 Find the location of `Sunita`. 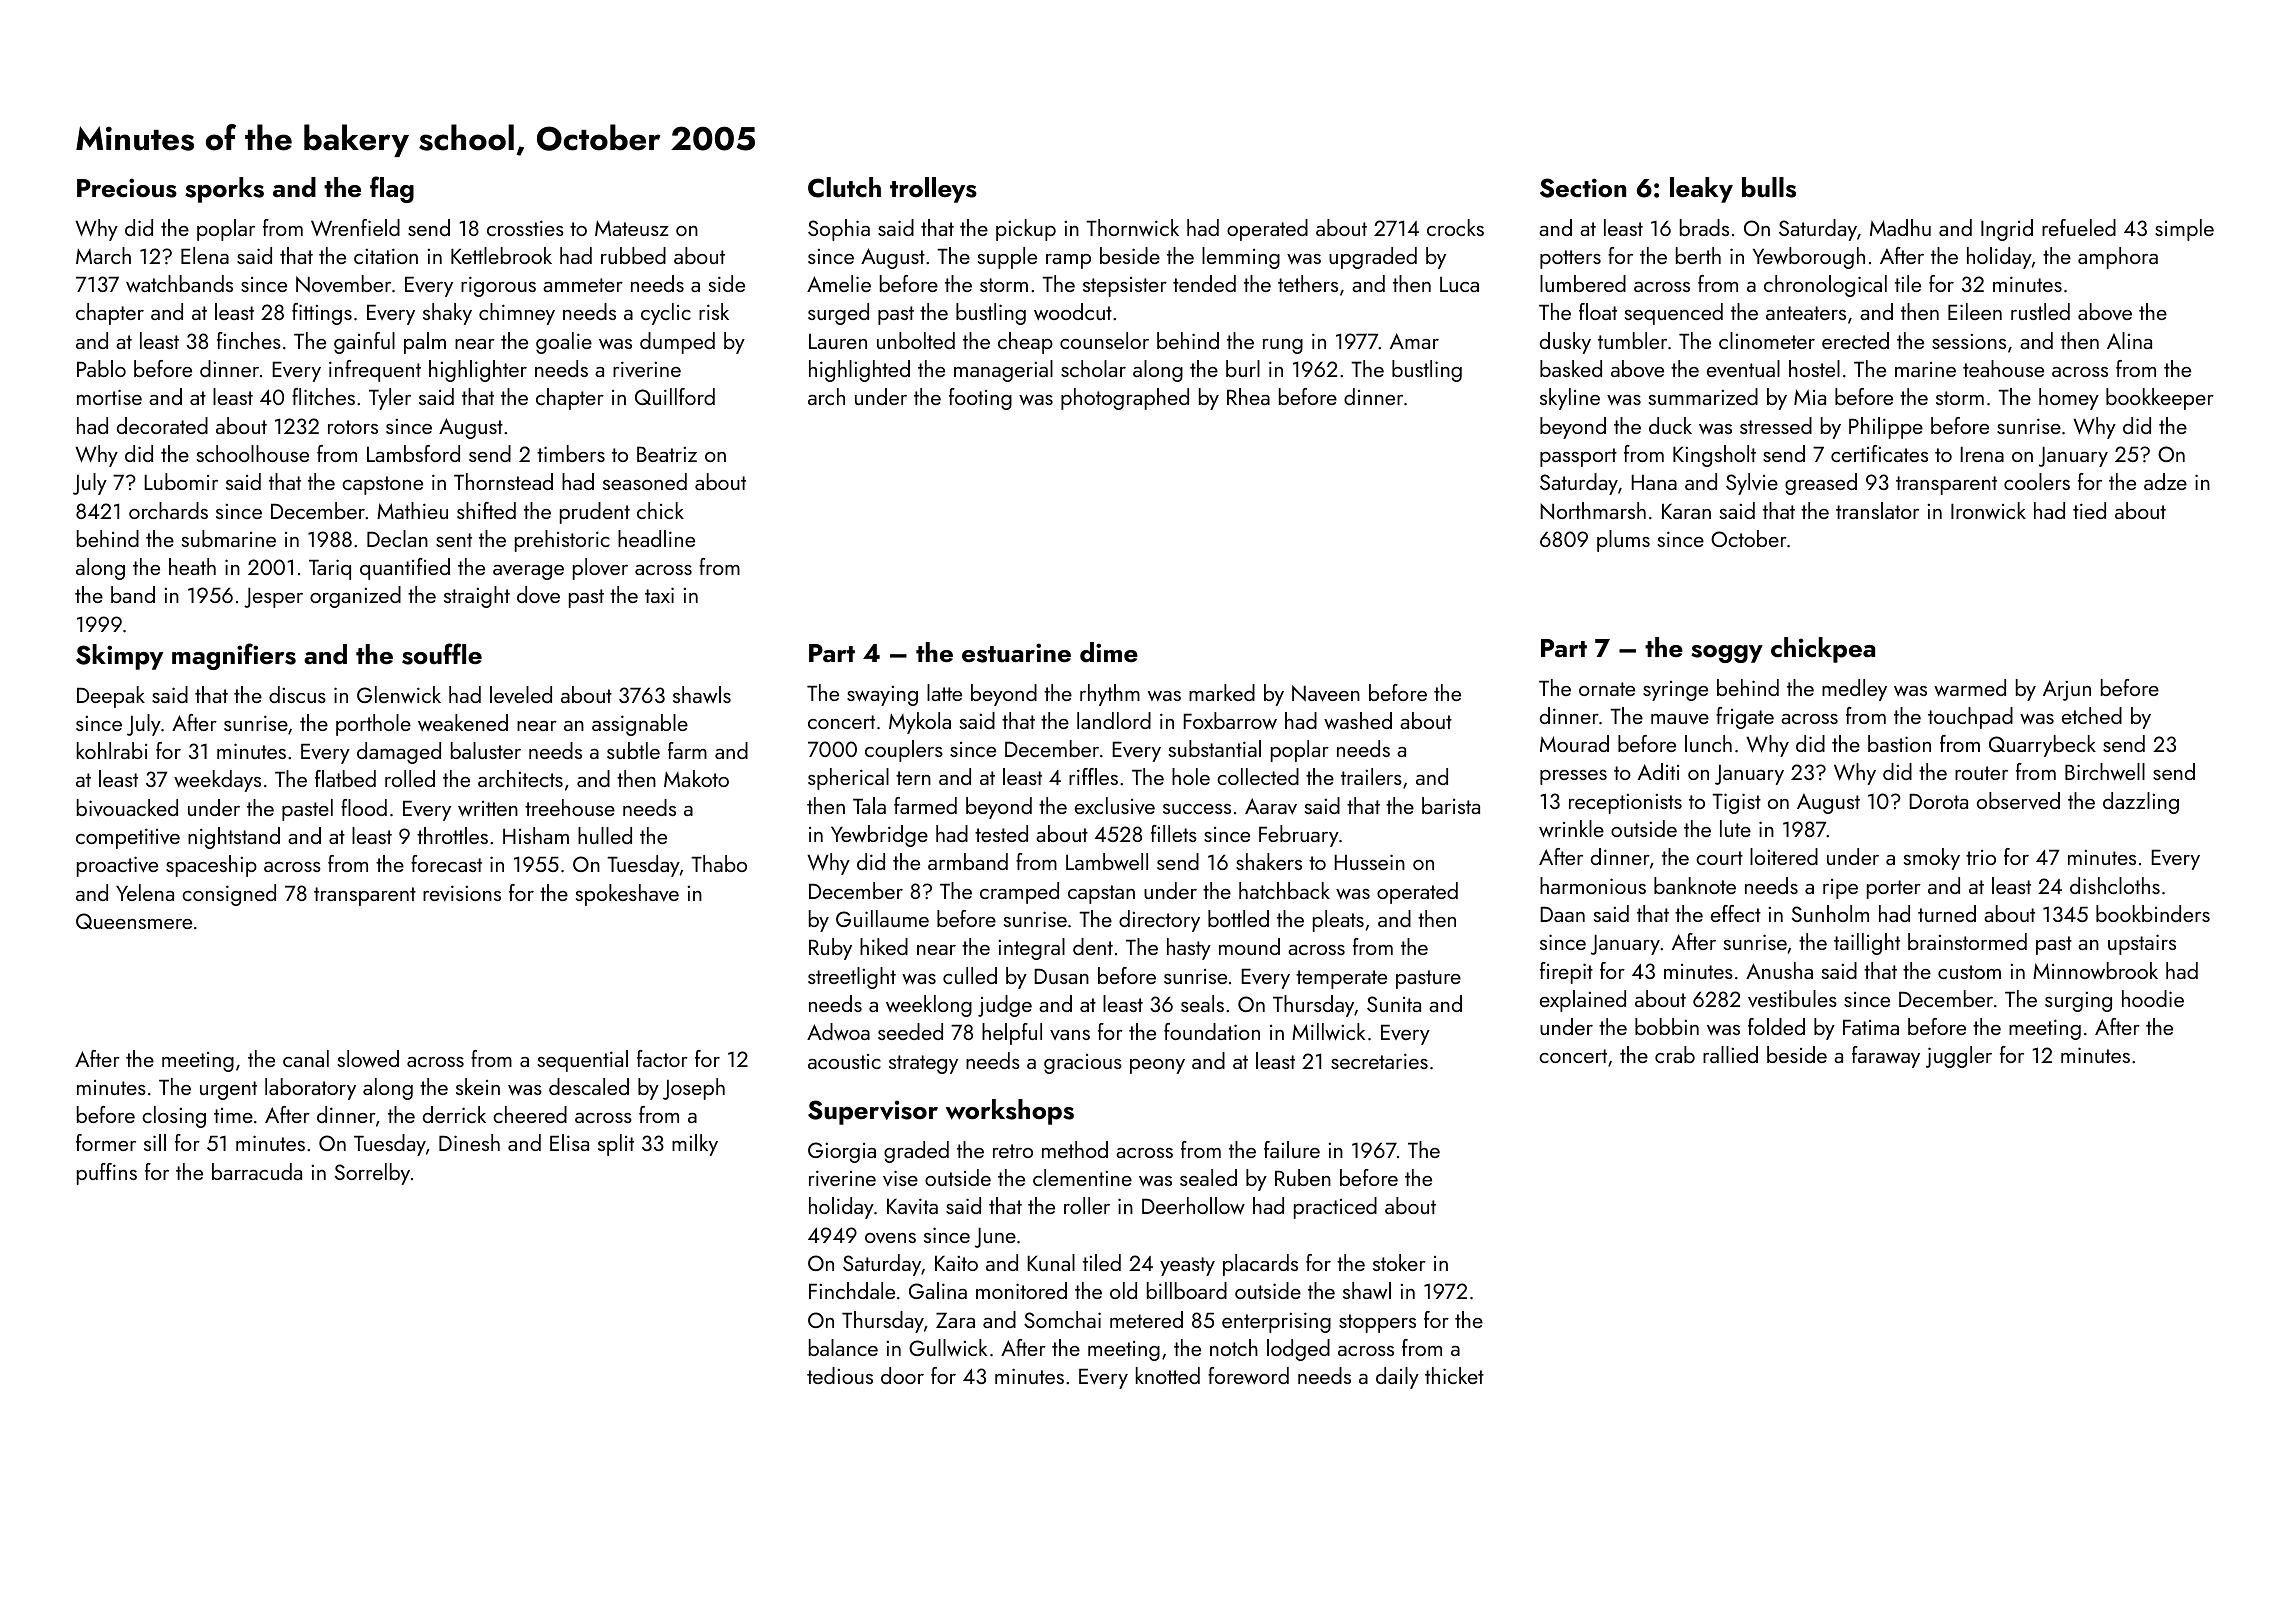

Sunita is located at coordinates (1394, 1004).
